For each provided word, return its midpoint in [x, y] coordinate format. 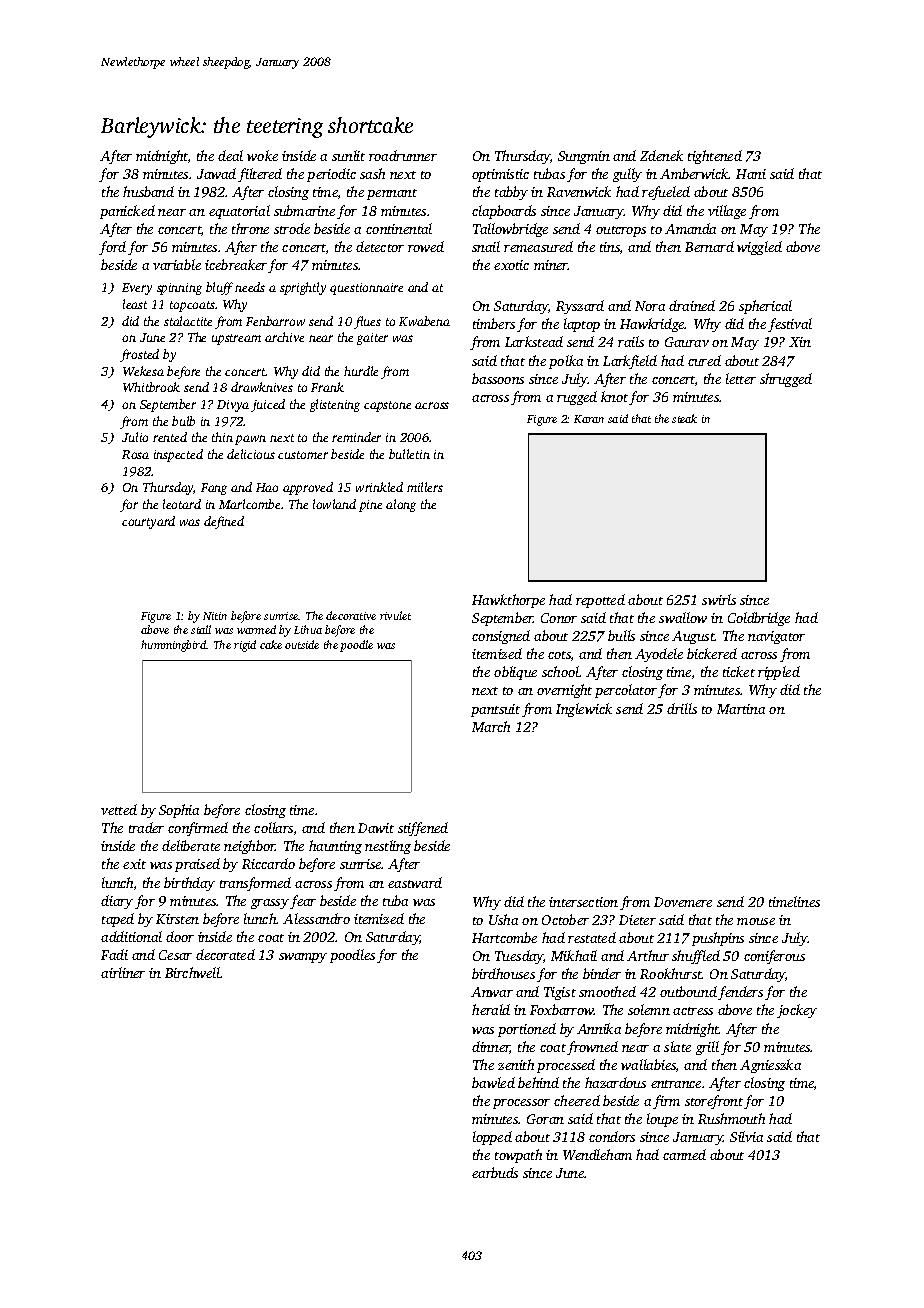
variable [177, 264]
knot [614, 396]
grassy [270, 904]
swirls [719, 599]
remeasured [538, 246]
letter [741, 378]
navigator [776, 637]
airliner [123, 972]
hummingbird [173, 646]
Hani [751, 174]
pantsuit [495, 710]
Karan [589, 419]
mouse [756, 921]
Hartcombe [504, 937]
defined [224, 522]
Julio [135, 437]
